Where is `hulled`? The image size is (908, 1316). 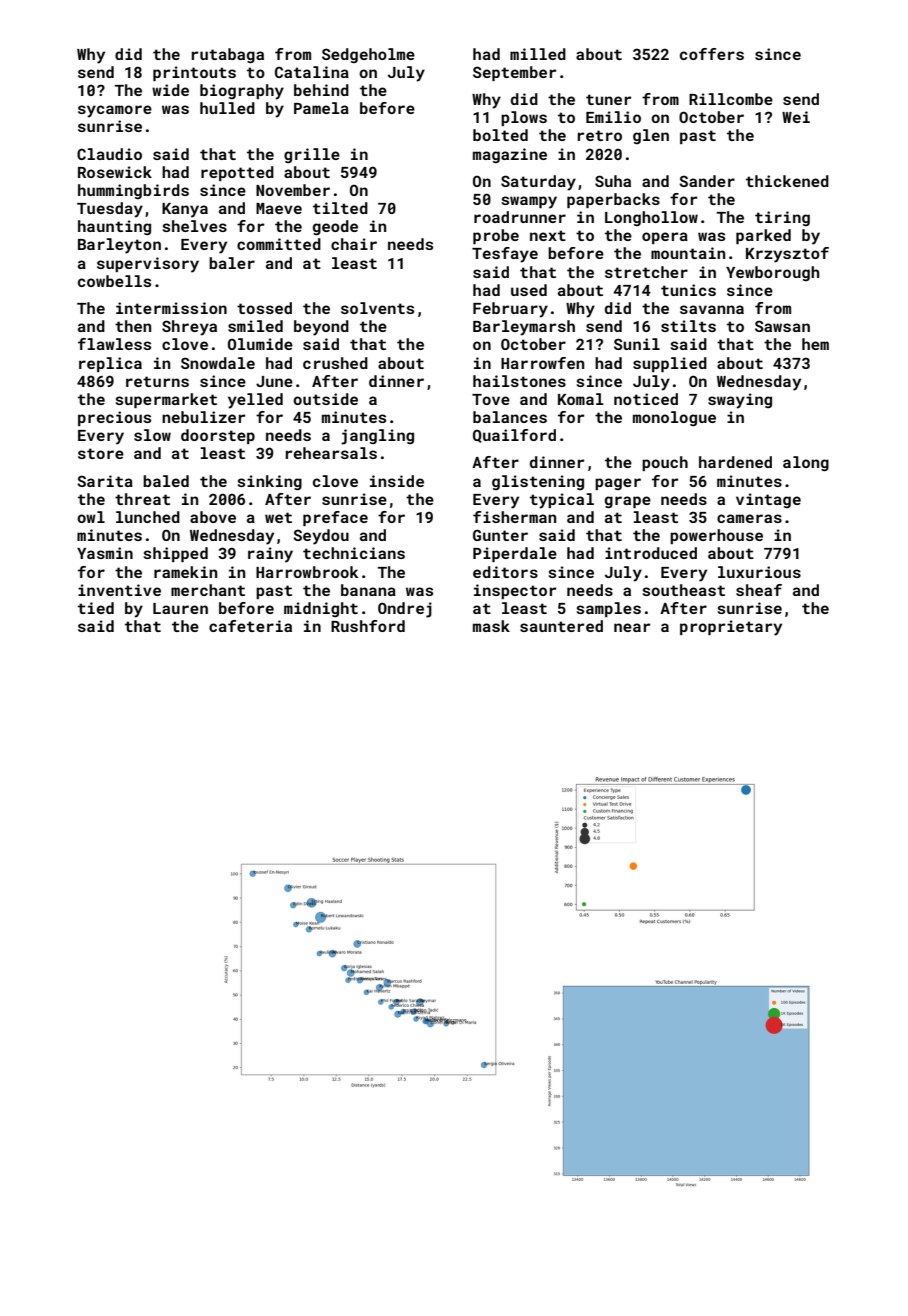 hulled is located at coordinates (227, 108).
